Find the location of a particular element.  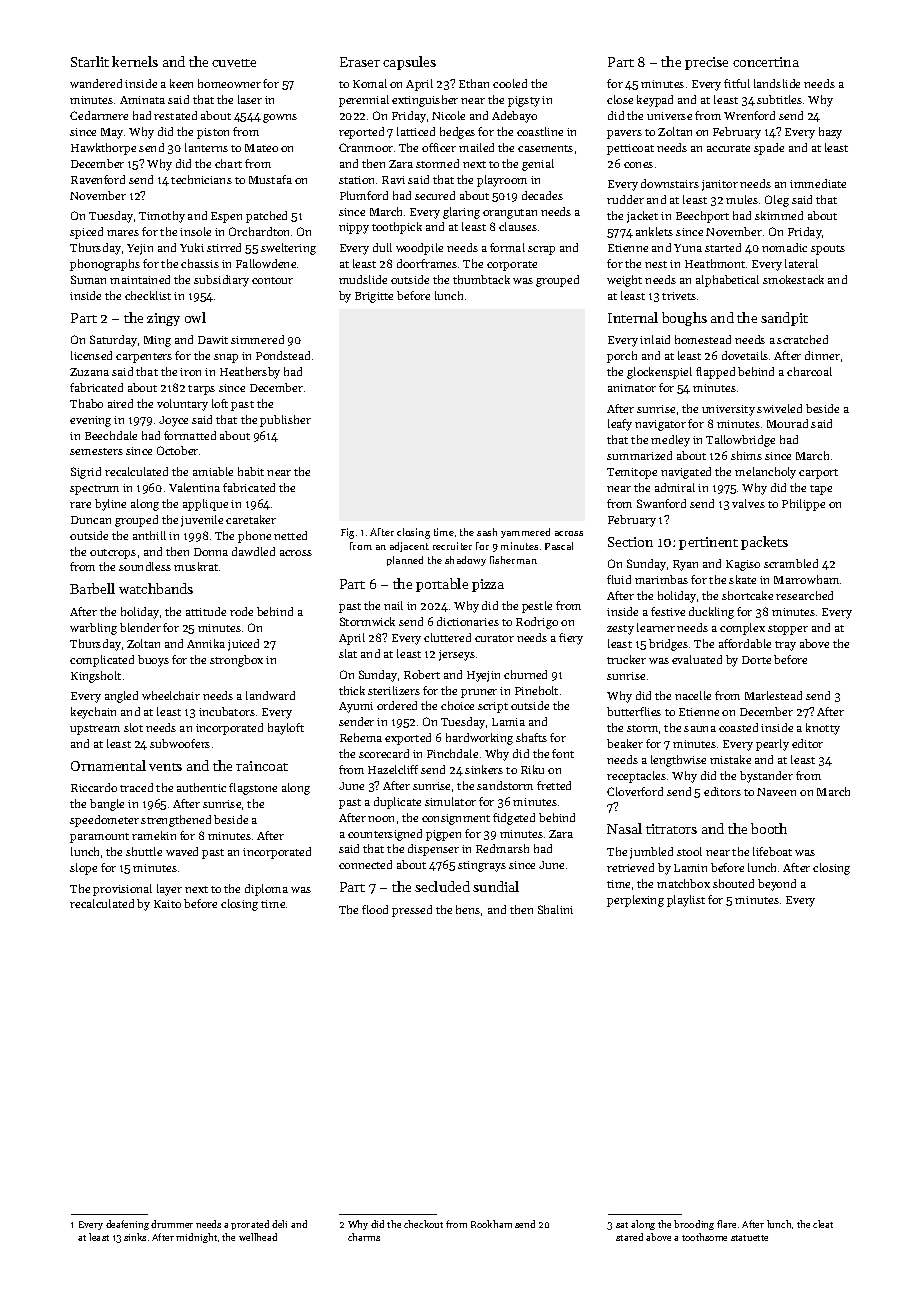

checkout is located at coordinates (423, 1224).
